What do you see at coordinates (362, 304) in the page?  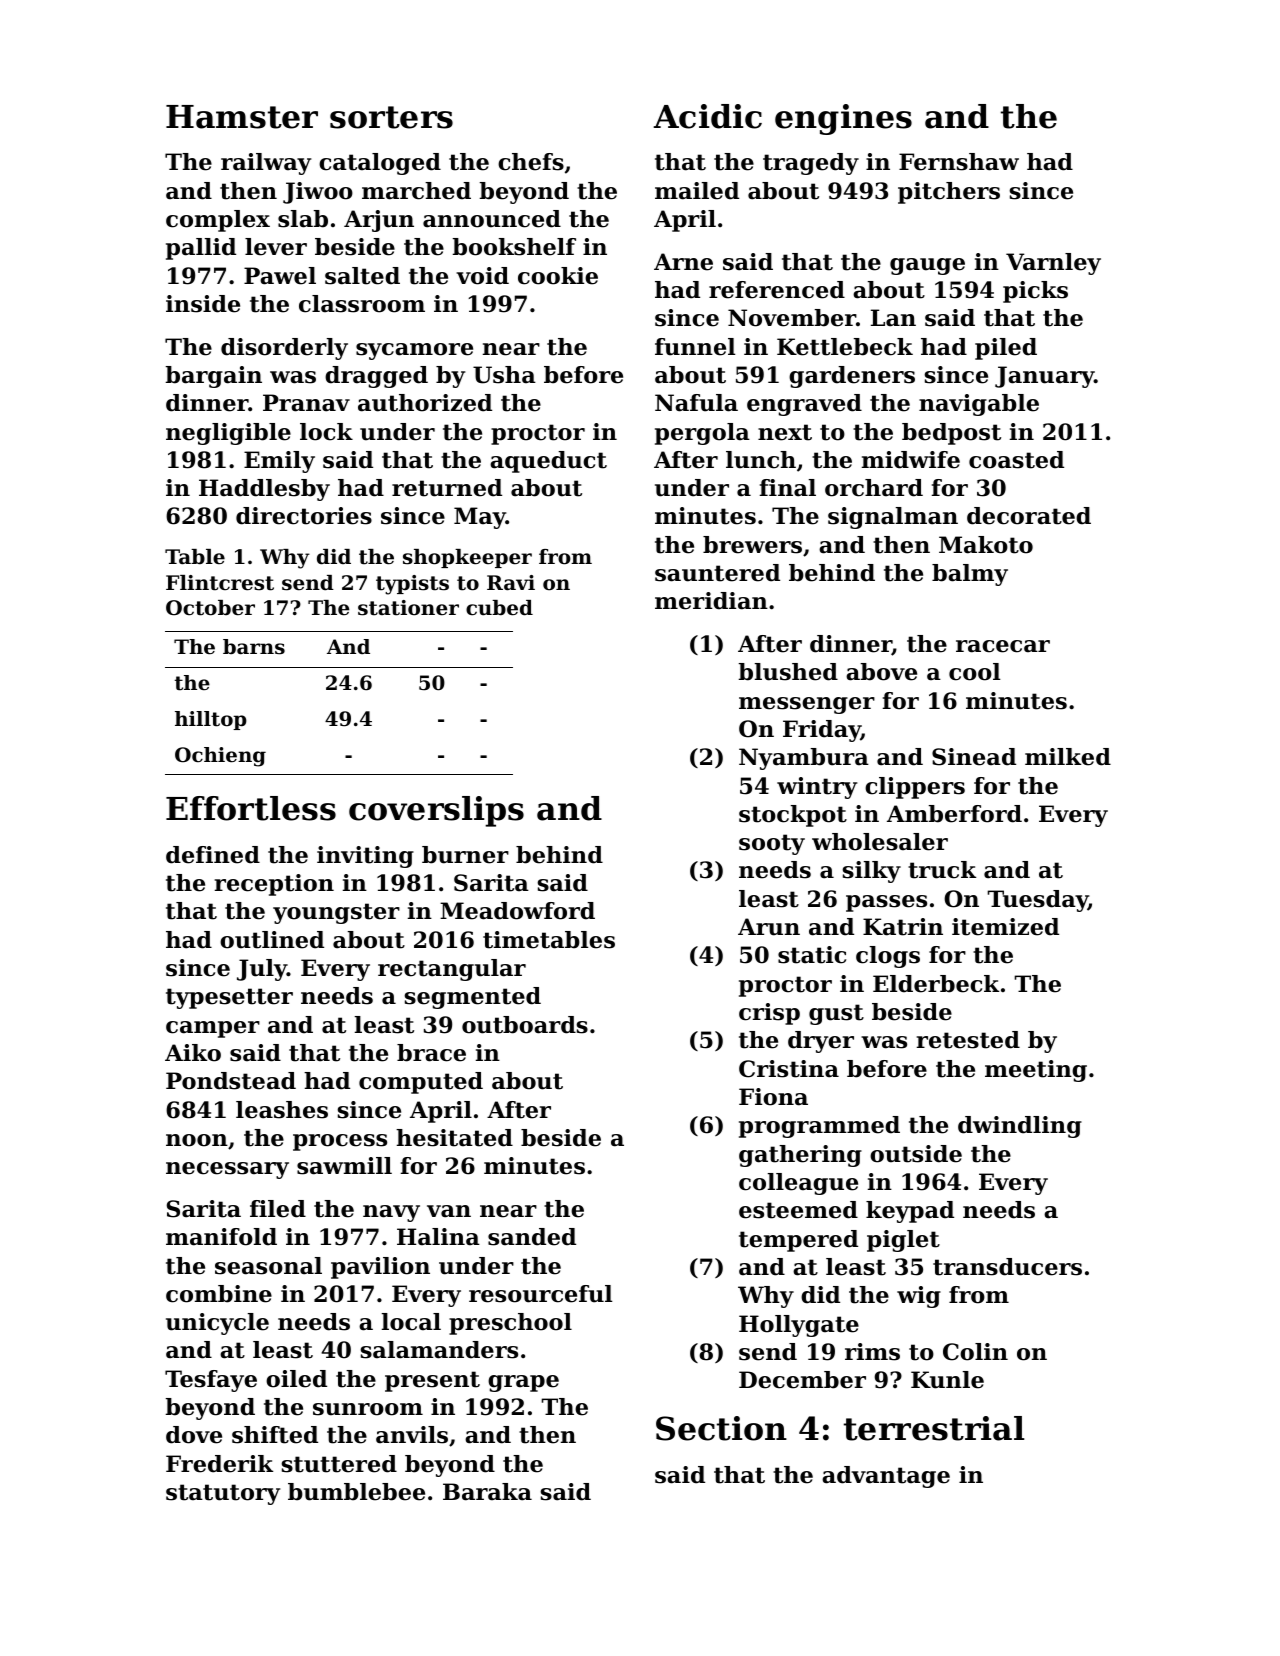 I see `classroom` at bounding box center [362, 304].
